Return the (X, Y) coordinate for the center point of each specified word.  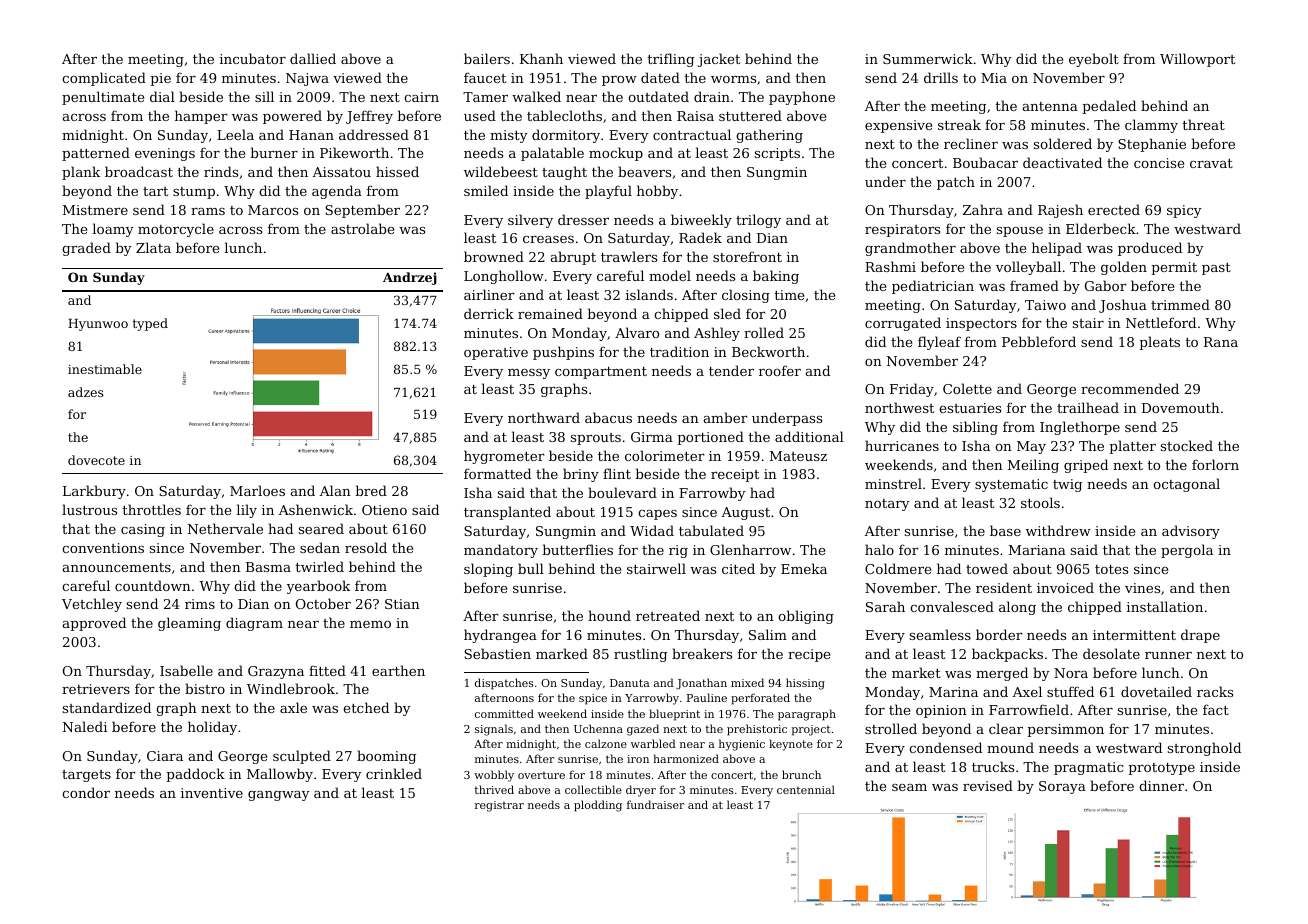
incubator (253, 58)
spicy (1184, 211)
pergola (1187, 551)
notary (887, 505)
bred (371, 490)
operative (496, 353)
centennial (806, 789)
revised (988, 785)
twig (1067, 485)
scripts (777, 154)
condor (86, 792)
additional (809, 436)
